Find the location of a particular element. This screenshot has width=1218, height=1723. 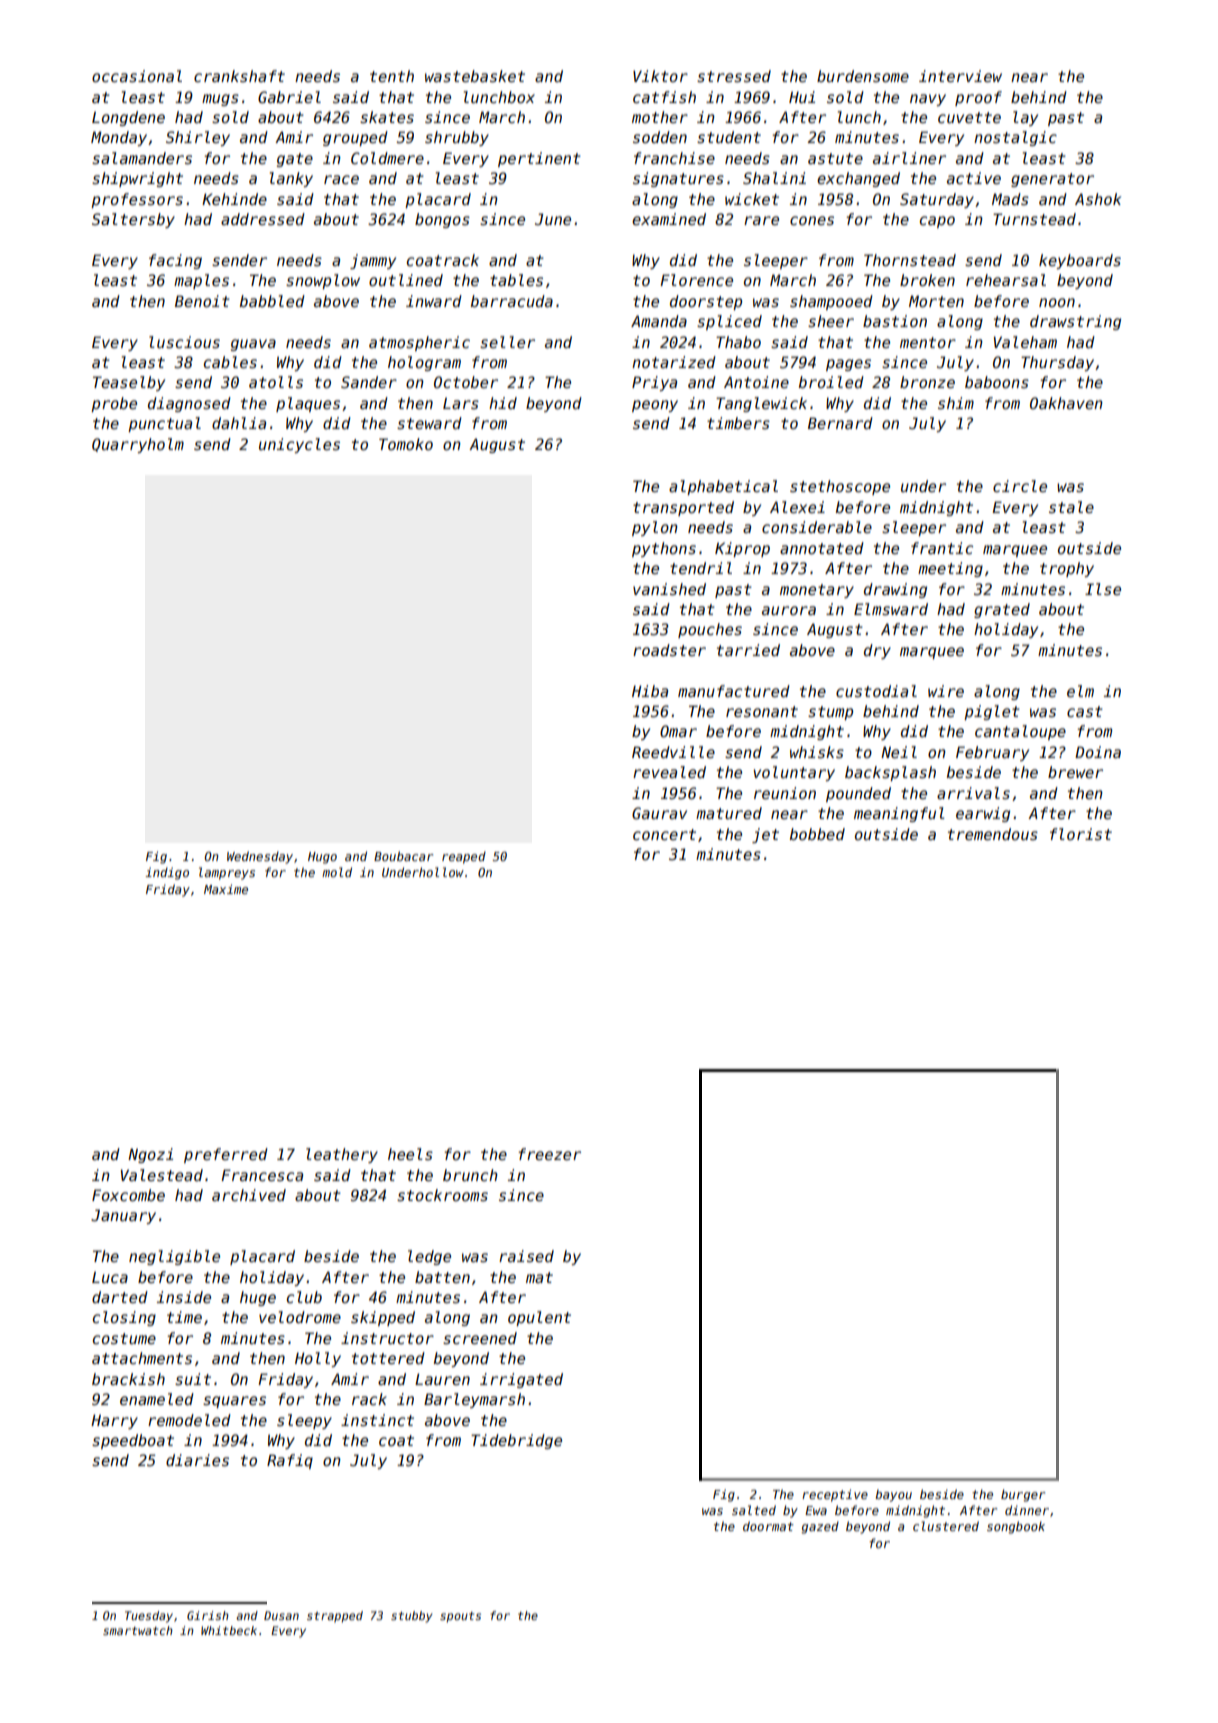

stethoscope is located at coordinates (840, 487).
